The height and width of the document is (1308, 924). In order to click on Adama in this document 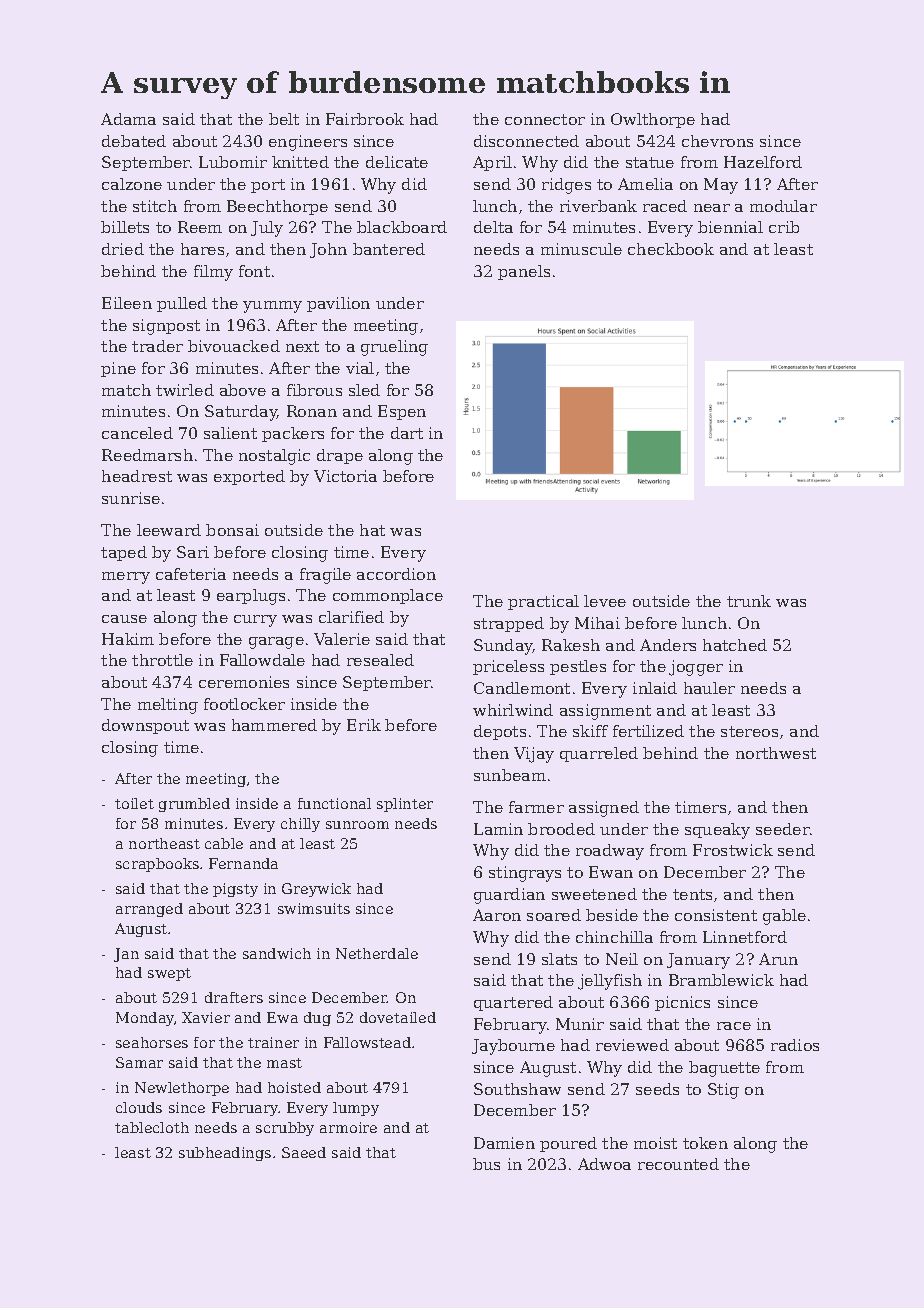, I will do `click(128, 119)`.
